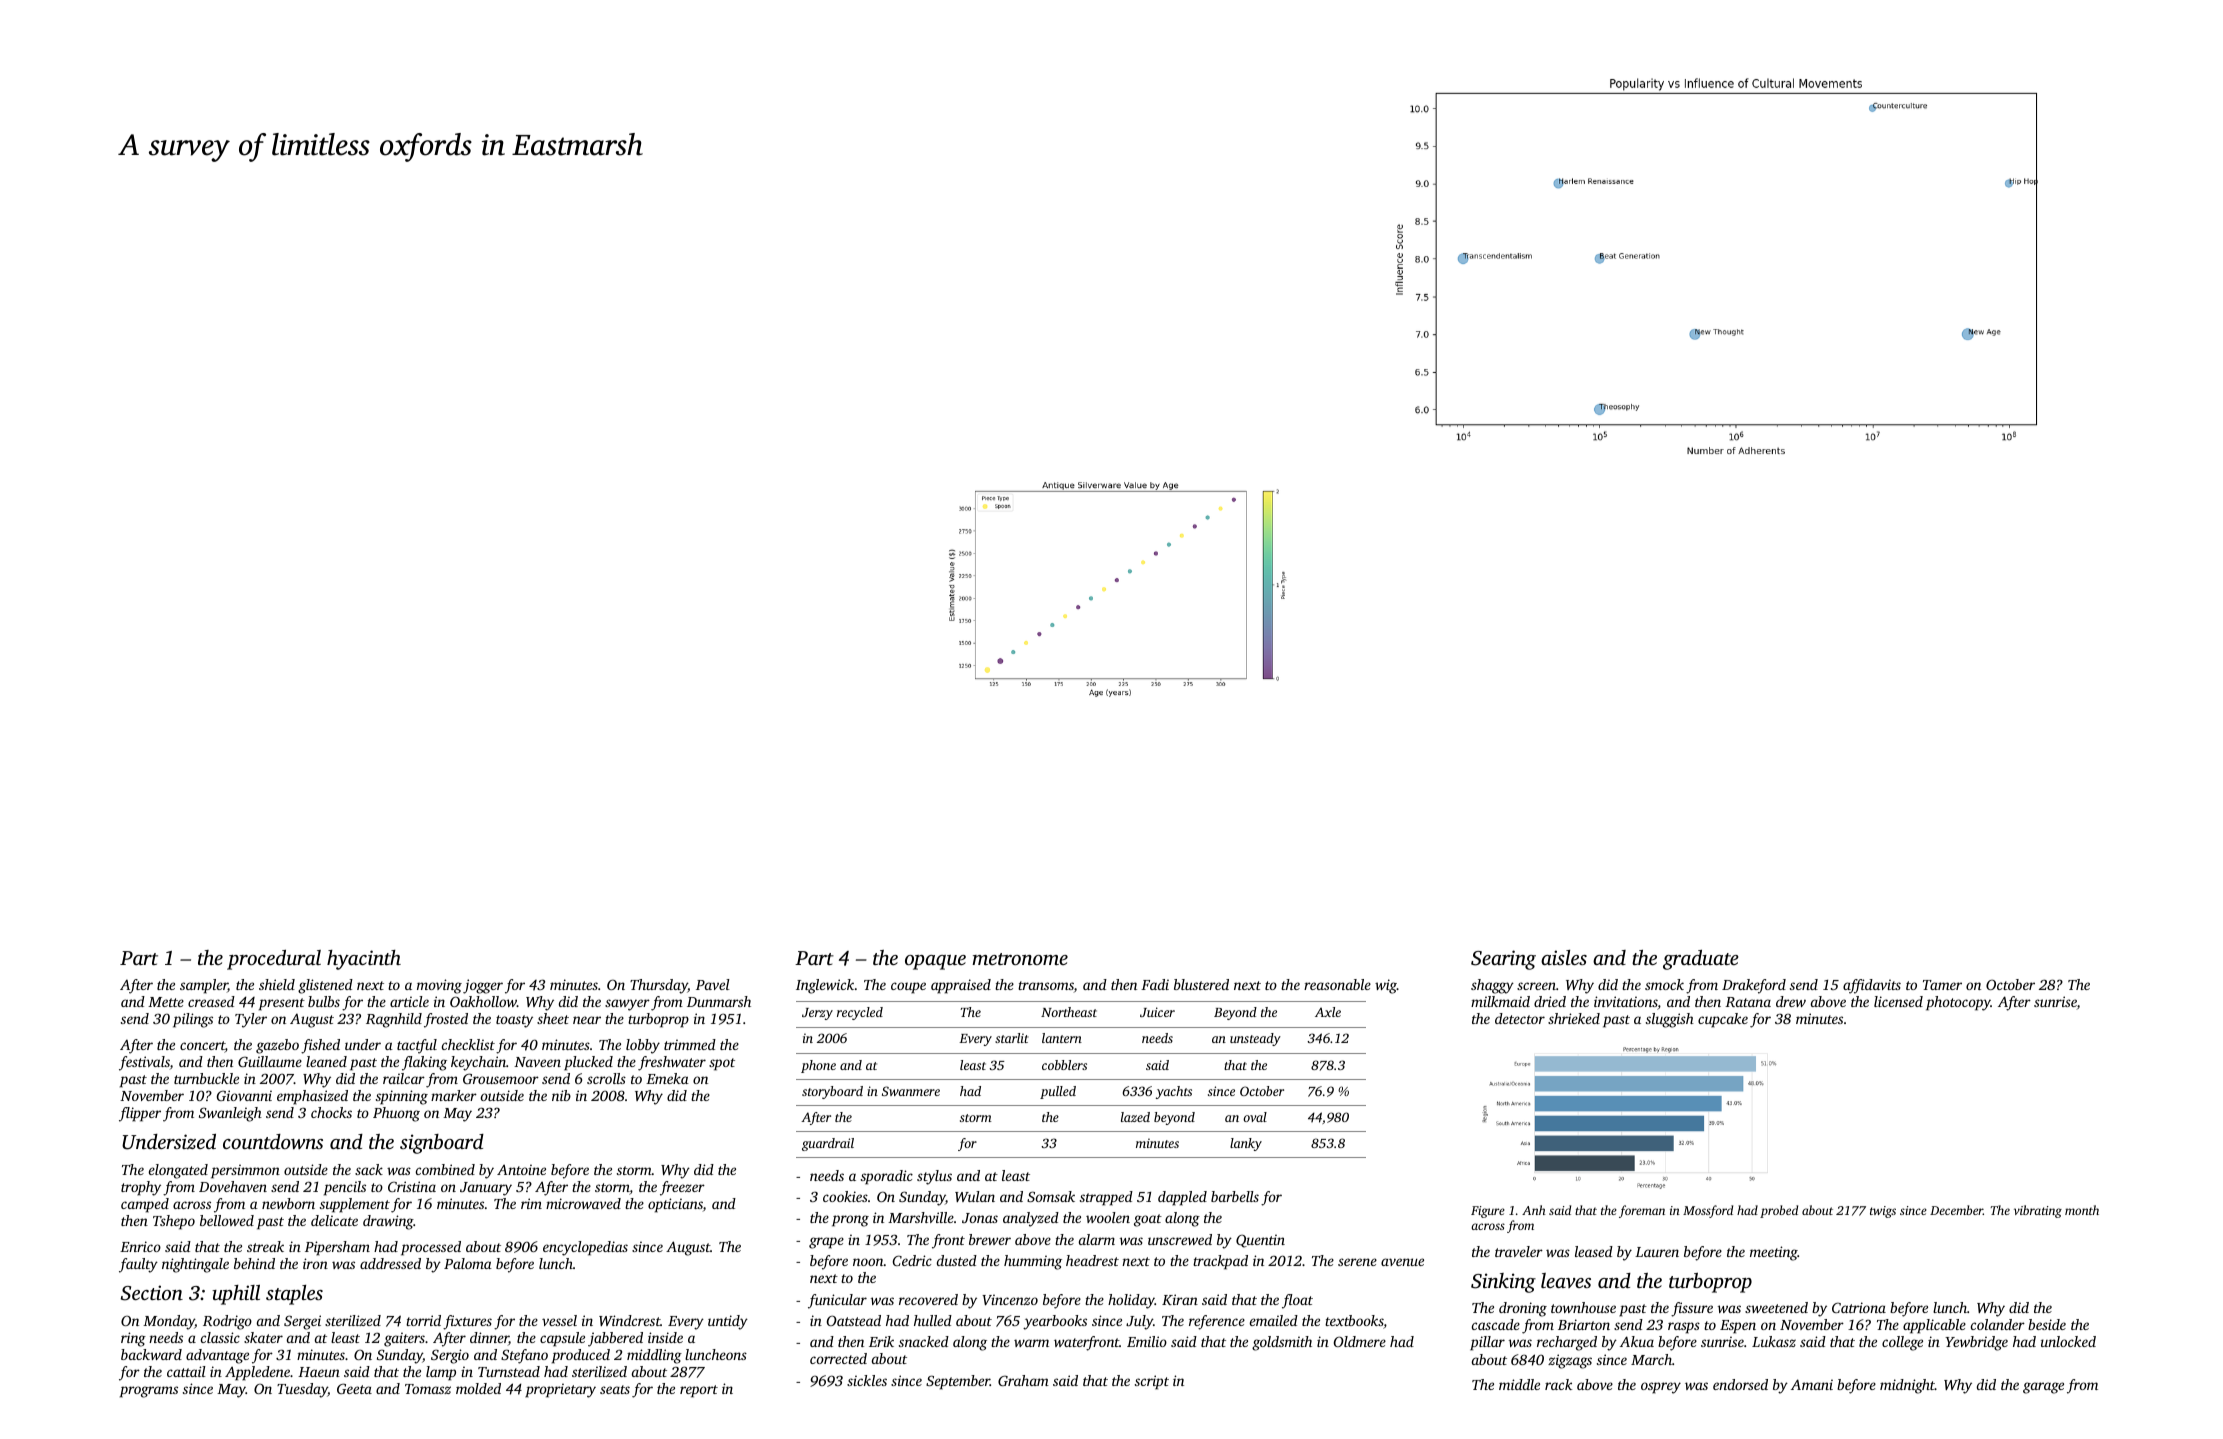 The width and height of the page is (2223, 1439). Describe the element at coordinates (450, 1356) in the page. I see `Sergio` at that location.
